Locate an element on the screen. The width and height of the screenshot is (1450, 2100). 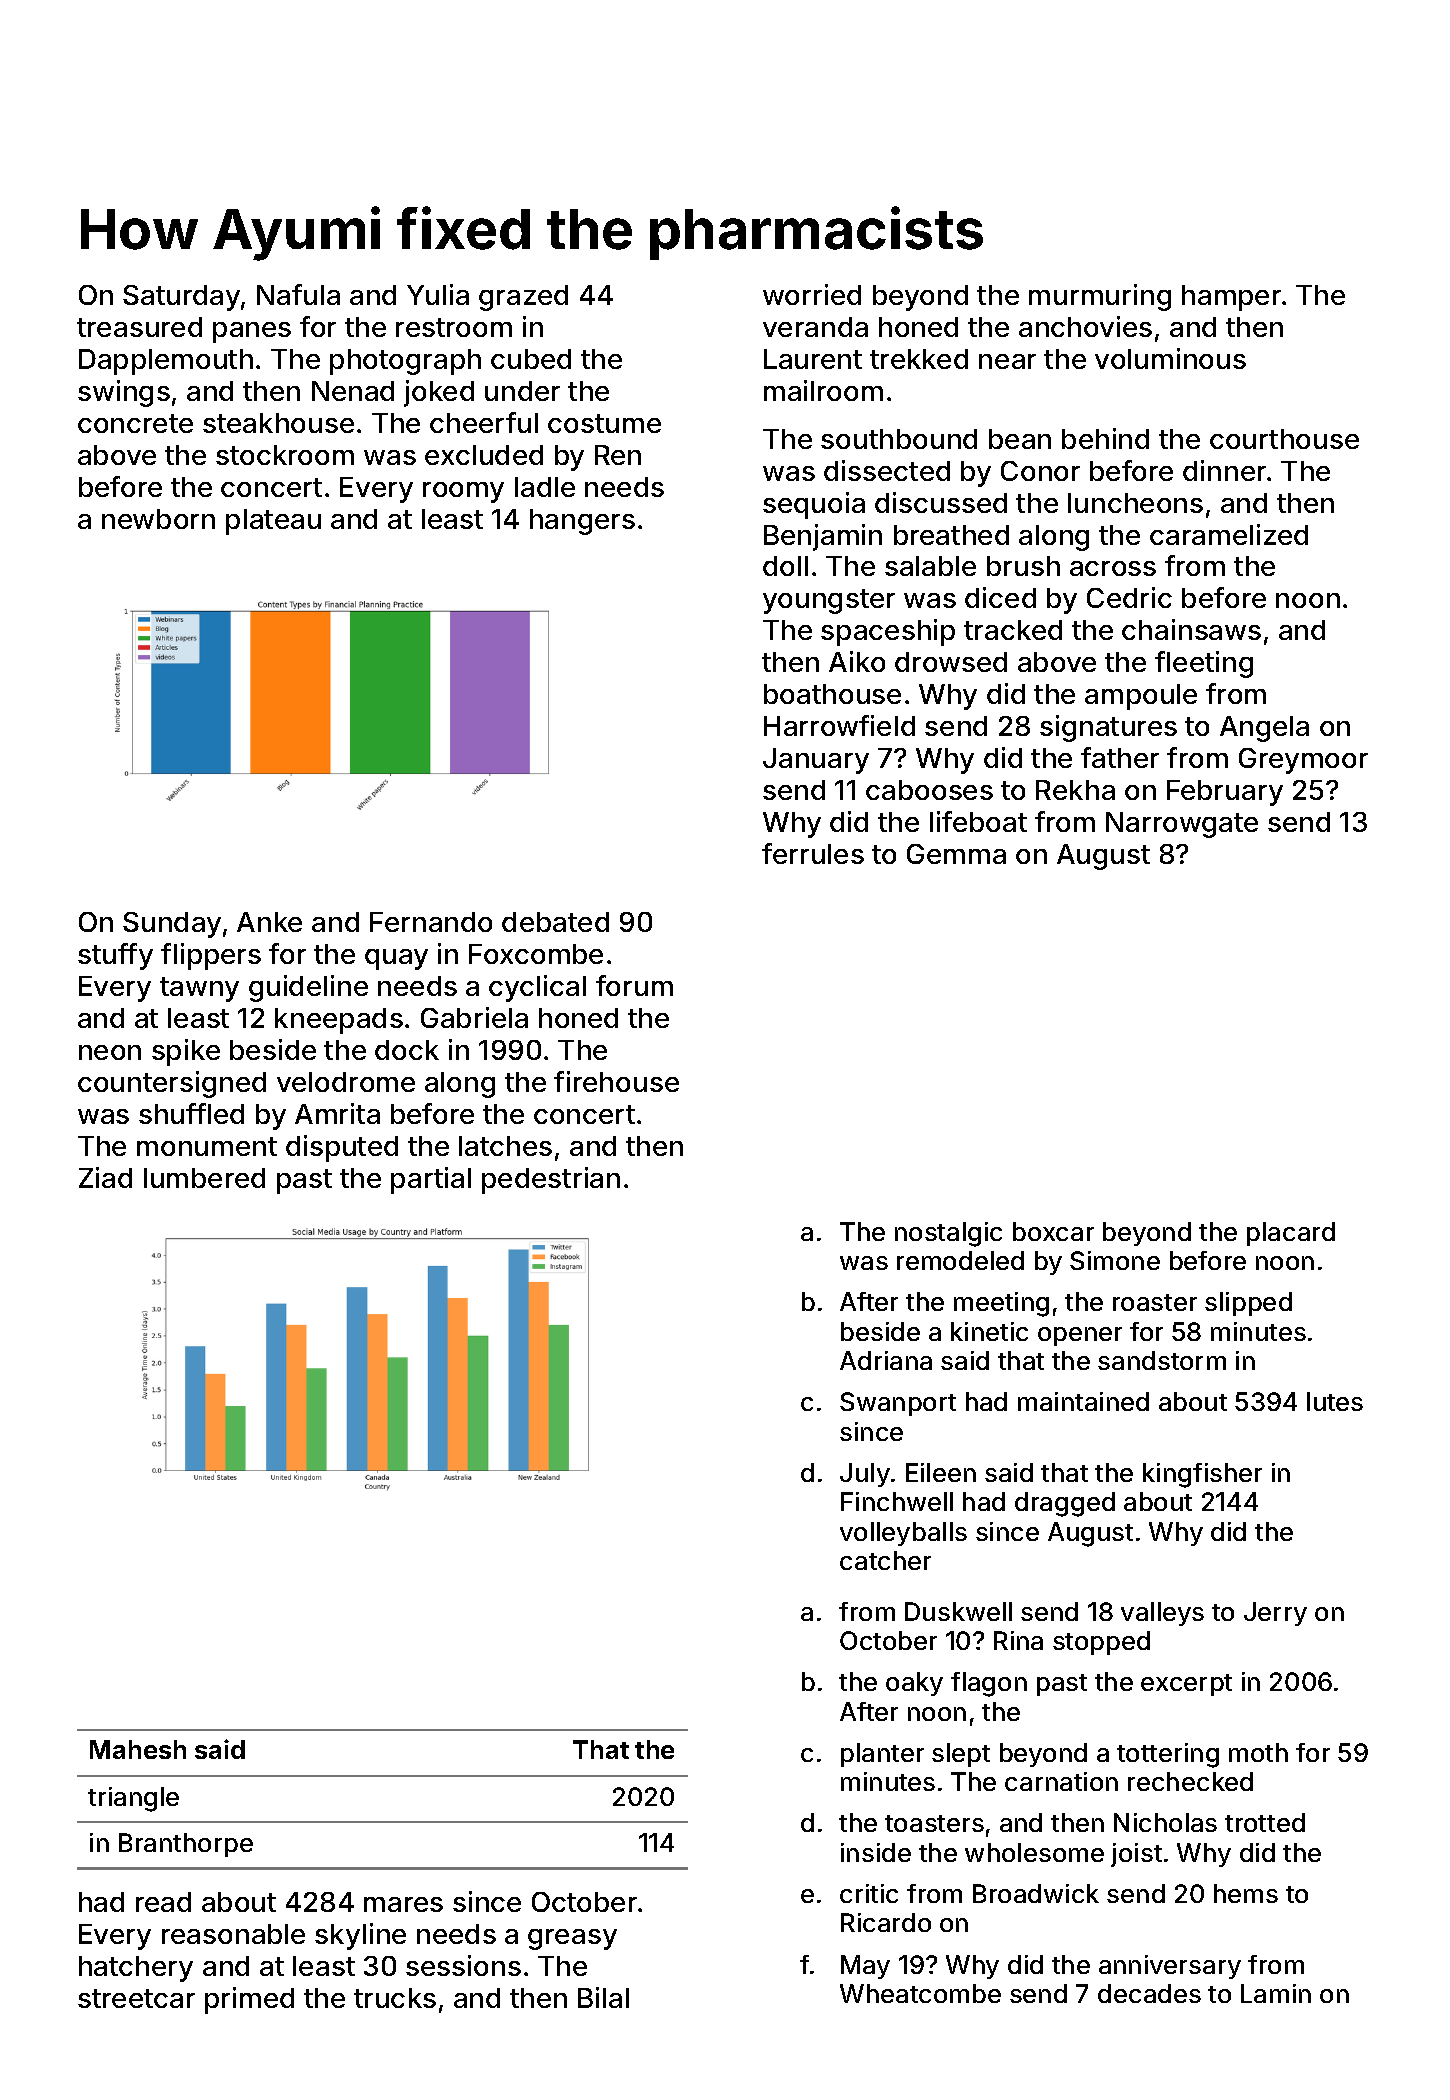
planter is located at coordinates (882, 1755).
